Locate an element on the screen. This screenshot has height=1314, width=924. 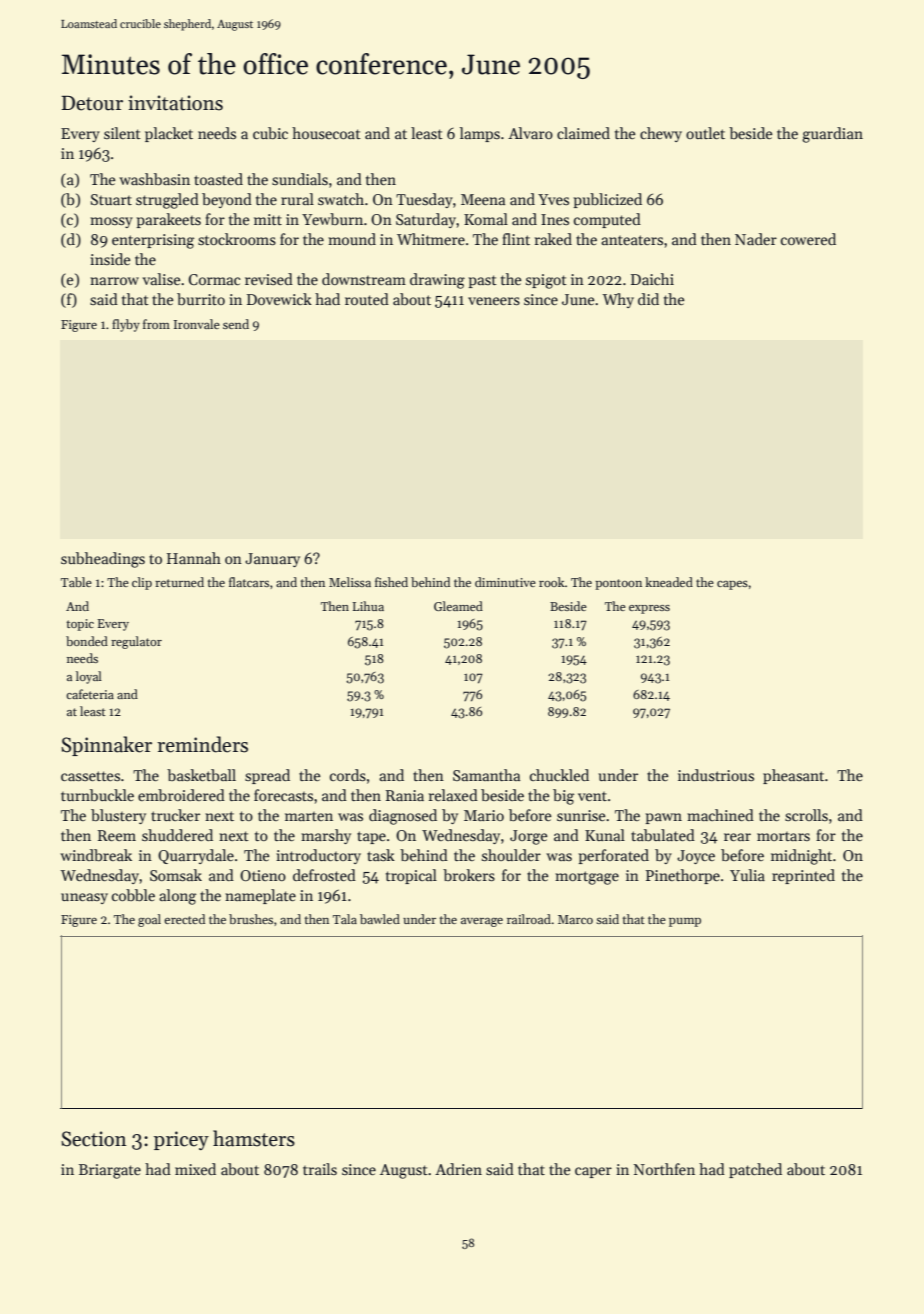
invitations is located at coordinates (175, 103).
